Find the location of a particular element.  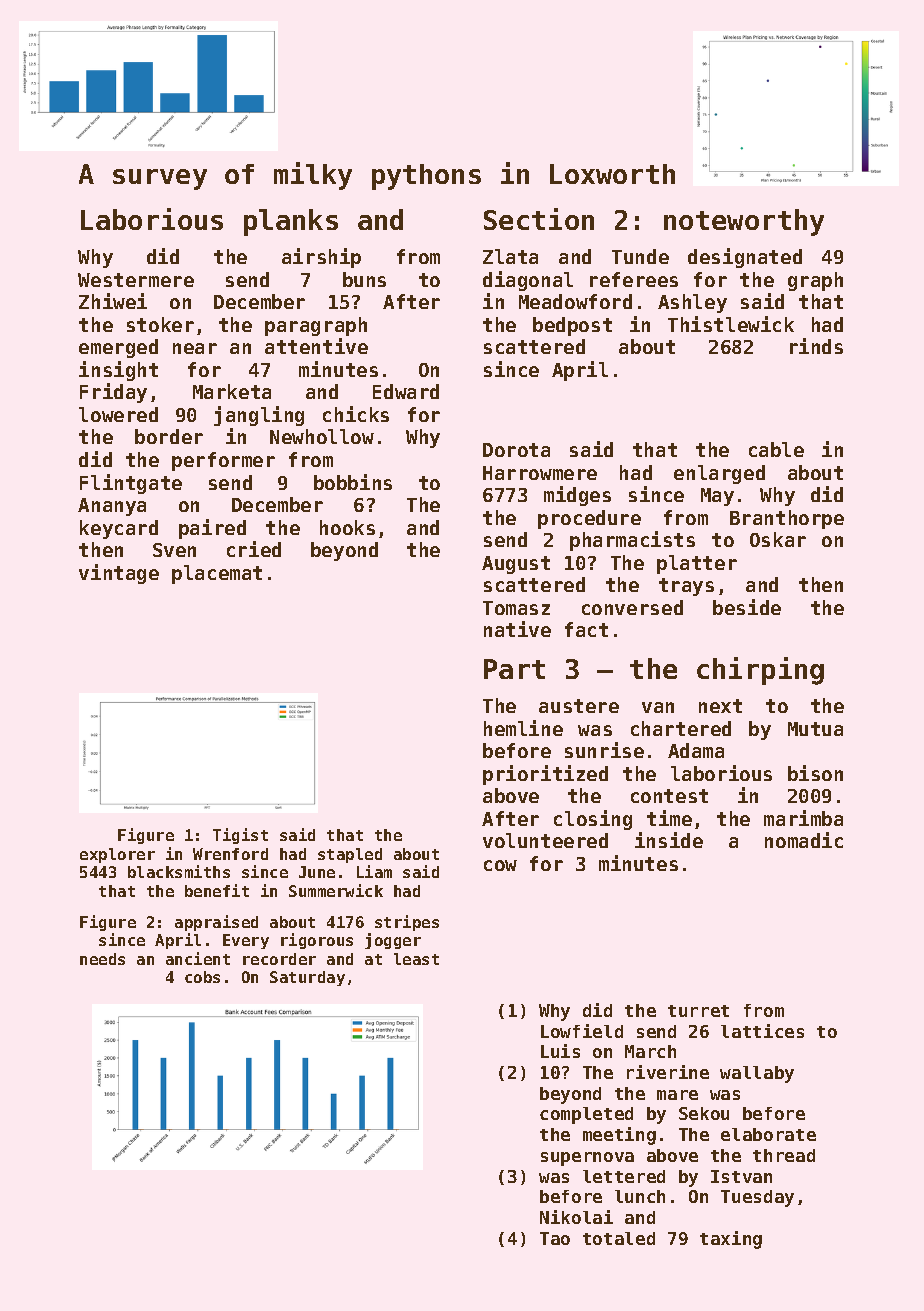

cable is located at coordinates (776, 449).
